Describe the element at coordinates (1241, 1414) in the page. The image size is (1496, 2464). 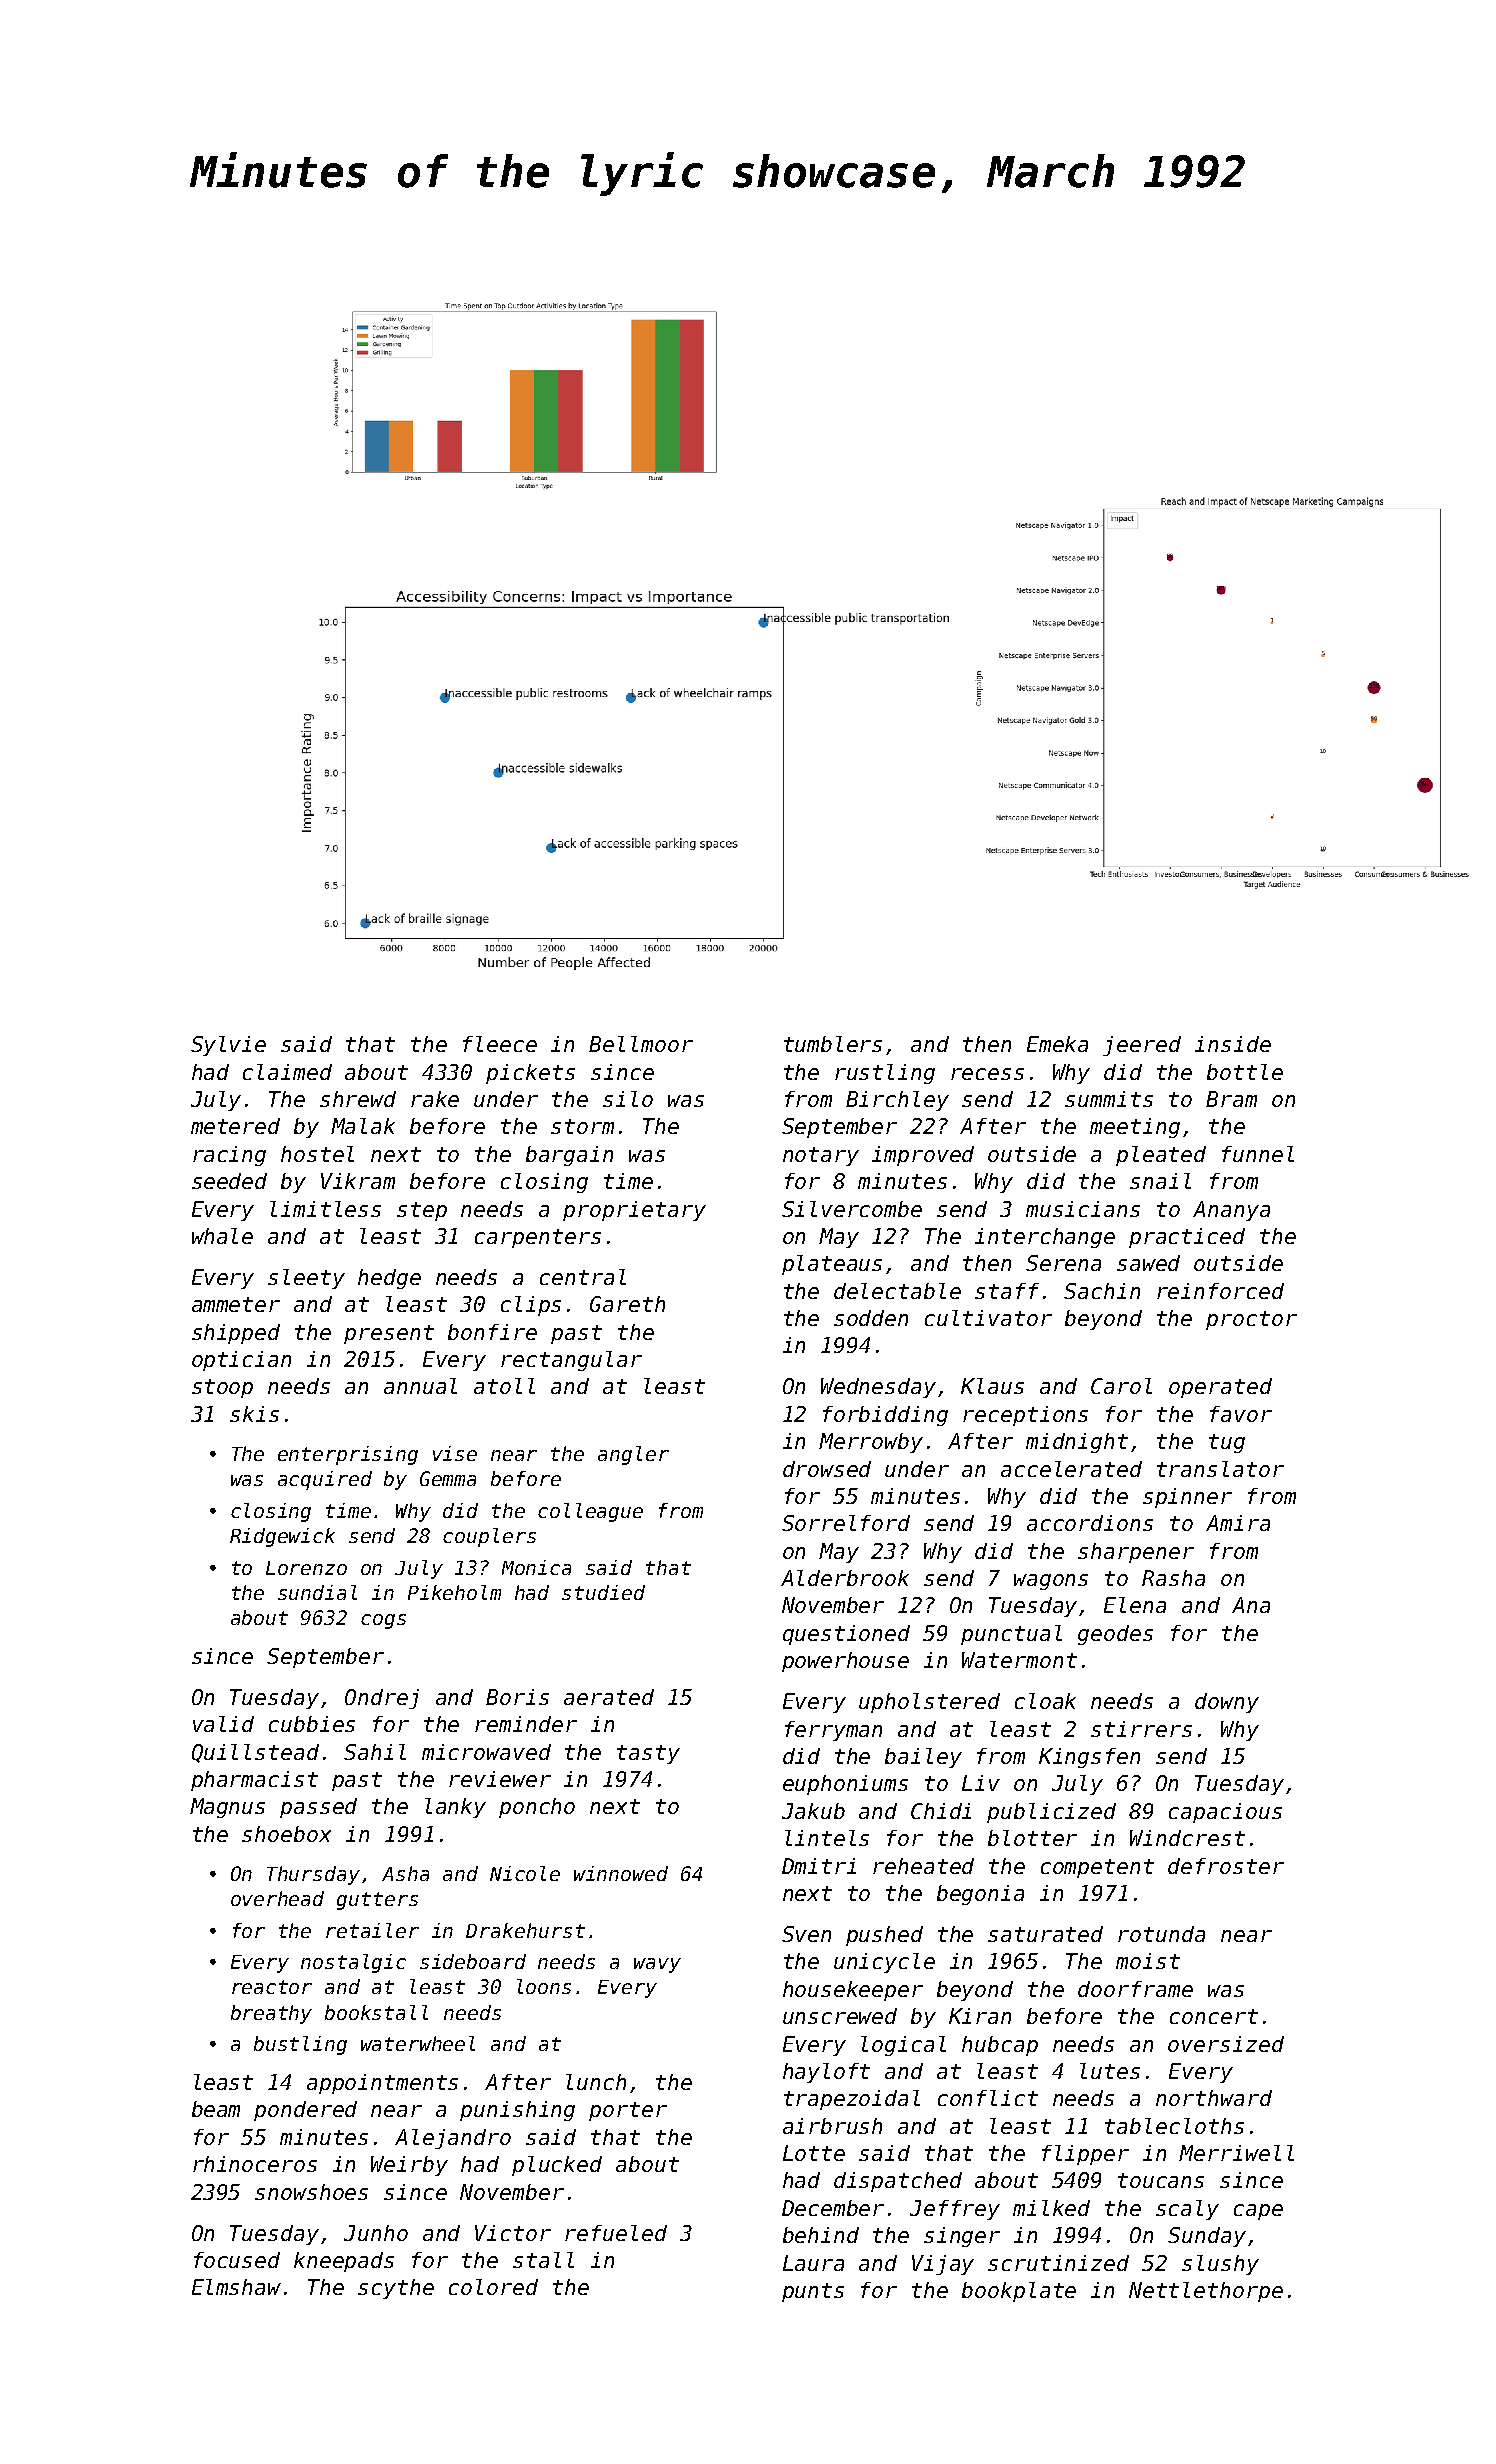
I see `favor` at that location.
